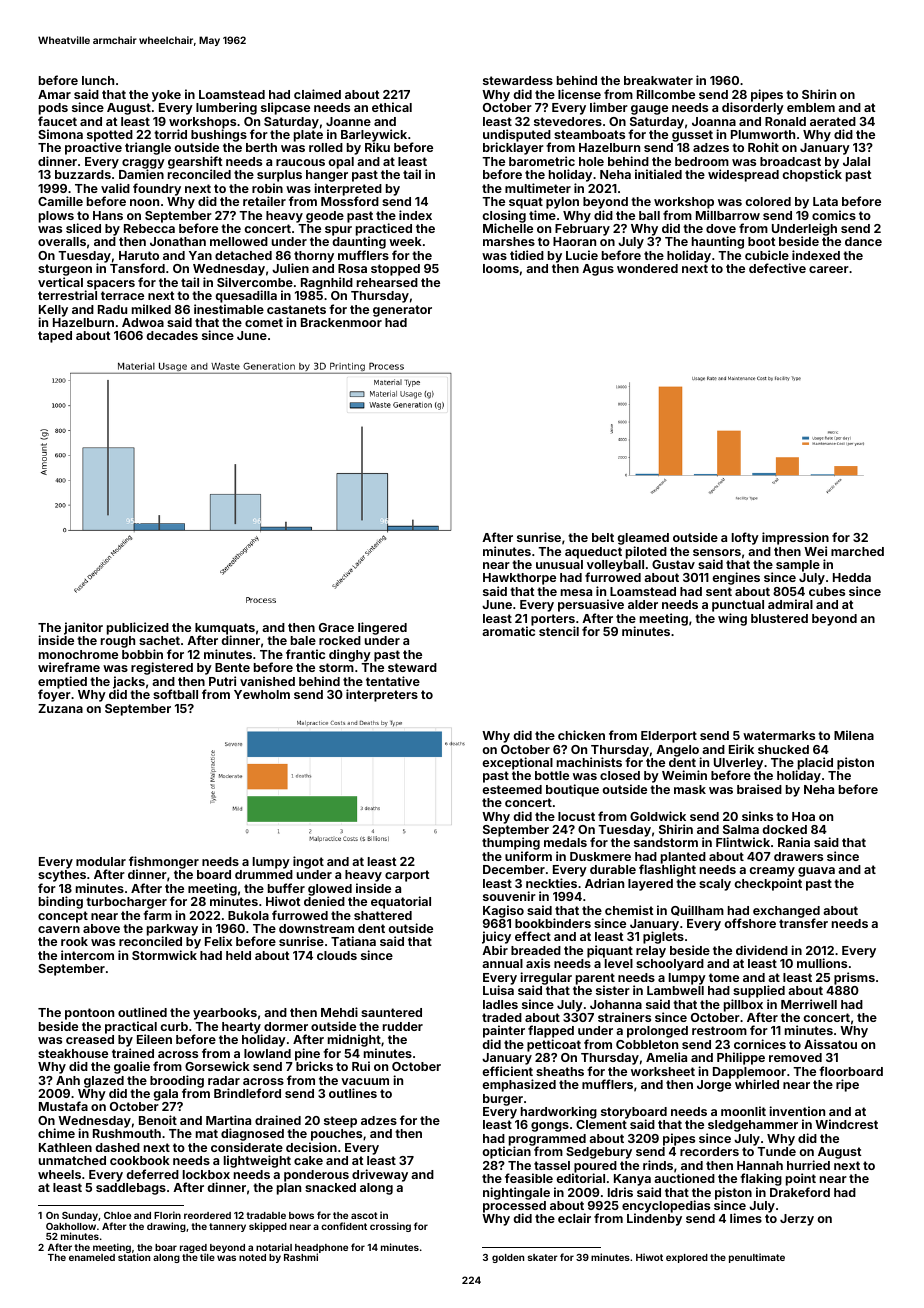 This screenshot has height=1308, width=924. I want to click on interpreters, so click(382, 695).
